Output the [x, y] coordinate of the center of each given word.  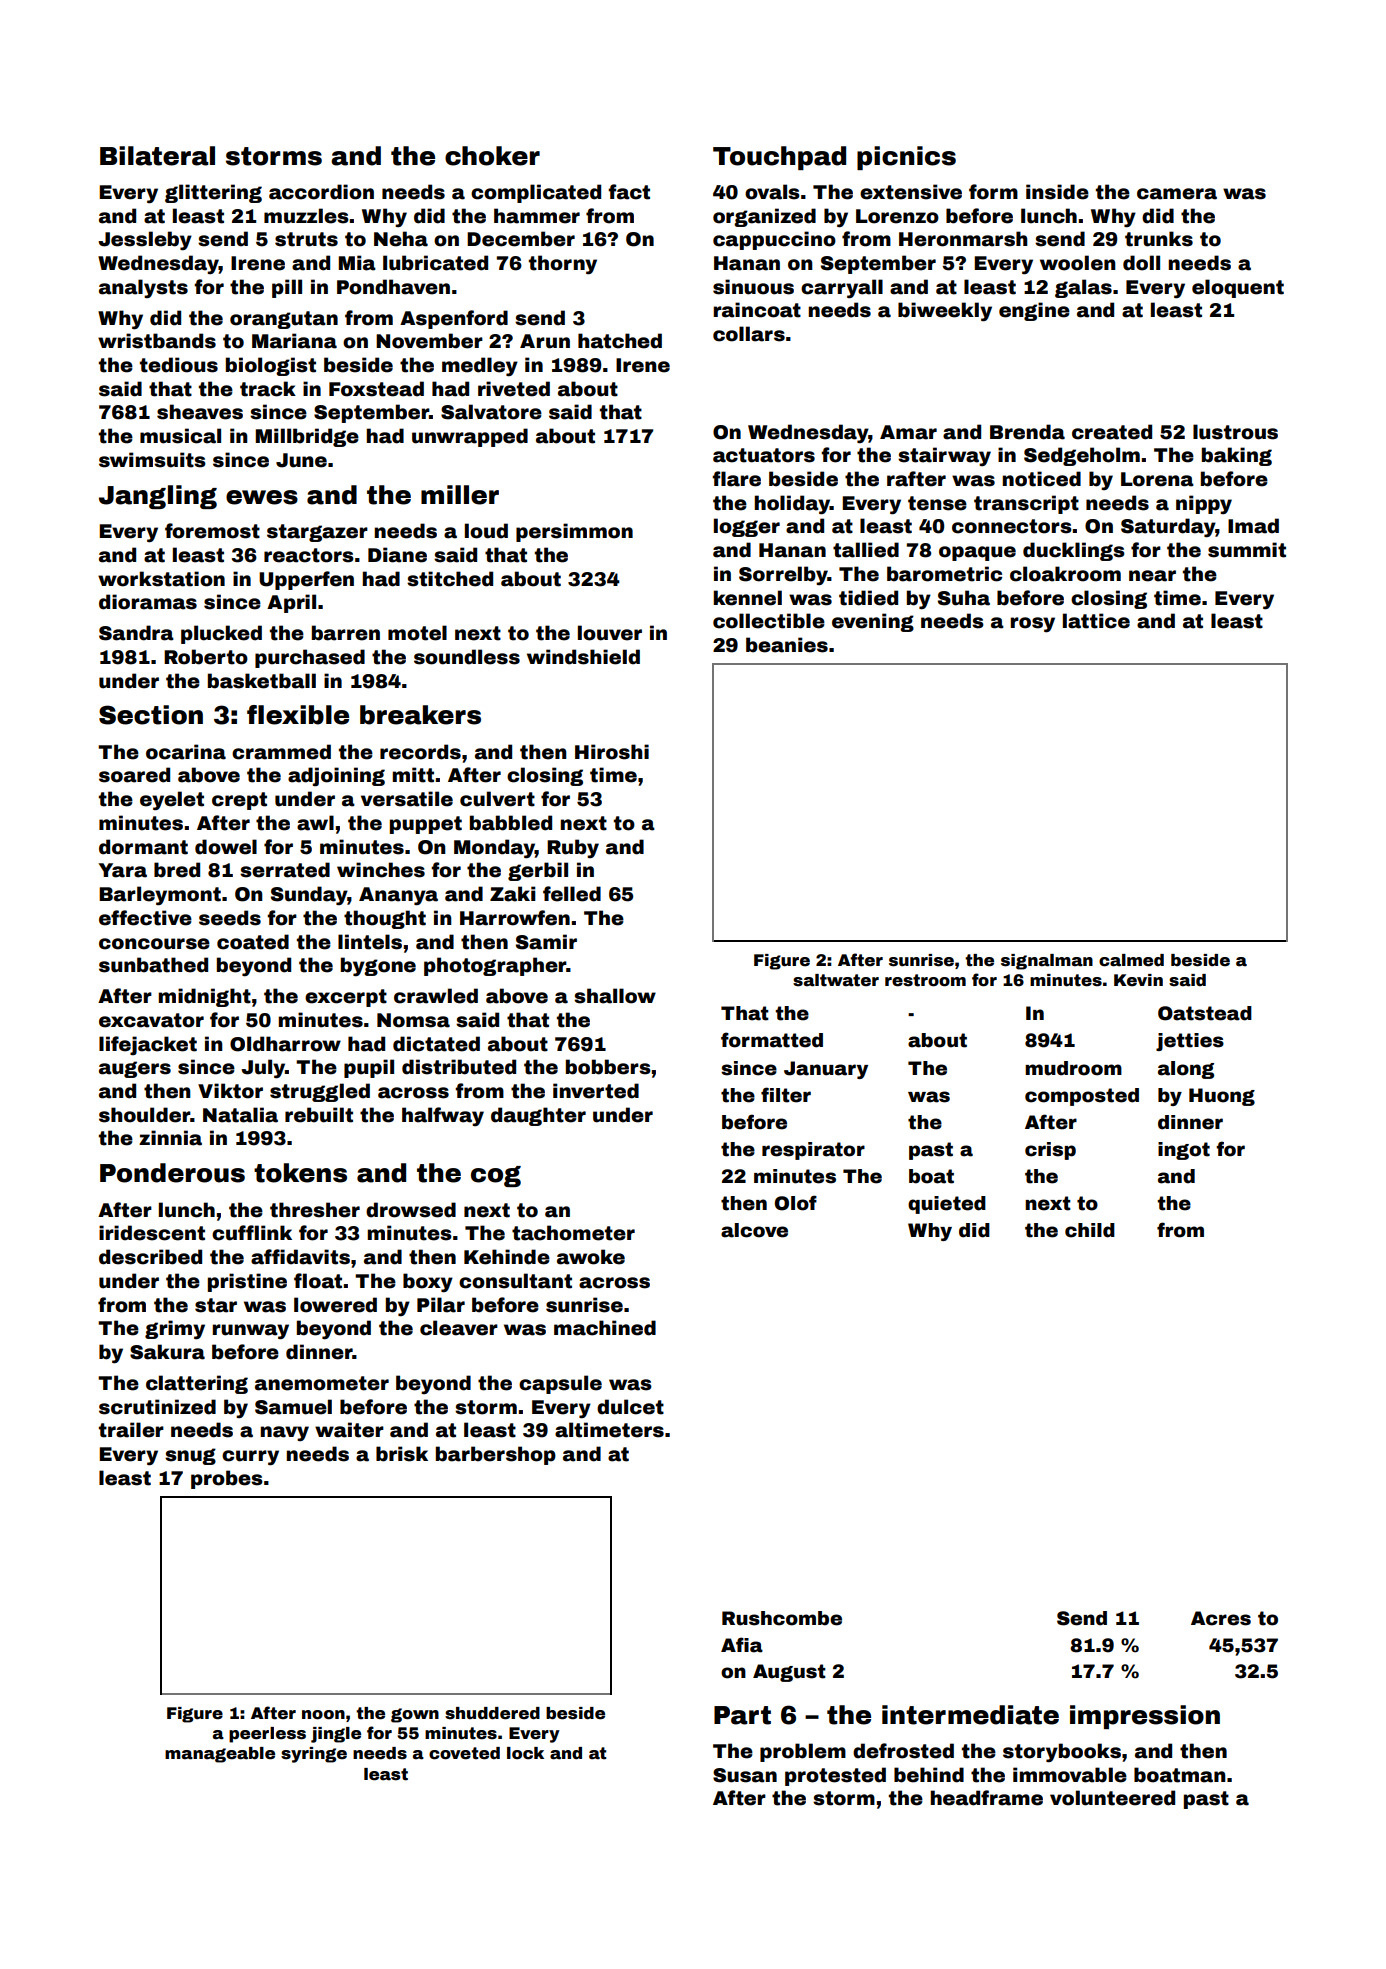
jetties [1190, 1042]
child [1090, 1230]
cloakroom [1065, 574]
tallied [866, 550]
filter [786, 1095]
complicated [536, 193]
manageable [220, 1755]
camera [1177, 194]
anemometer [322, 1383]
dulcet [630, 1407]
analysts [143, 288]
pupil [369, 1068]
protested [835, 1776]
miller [460, 495]
